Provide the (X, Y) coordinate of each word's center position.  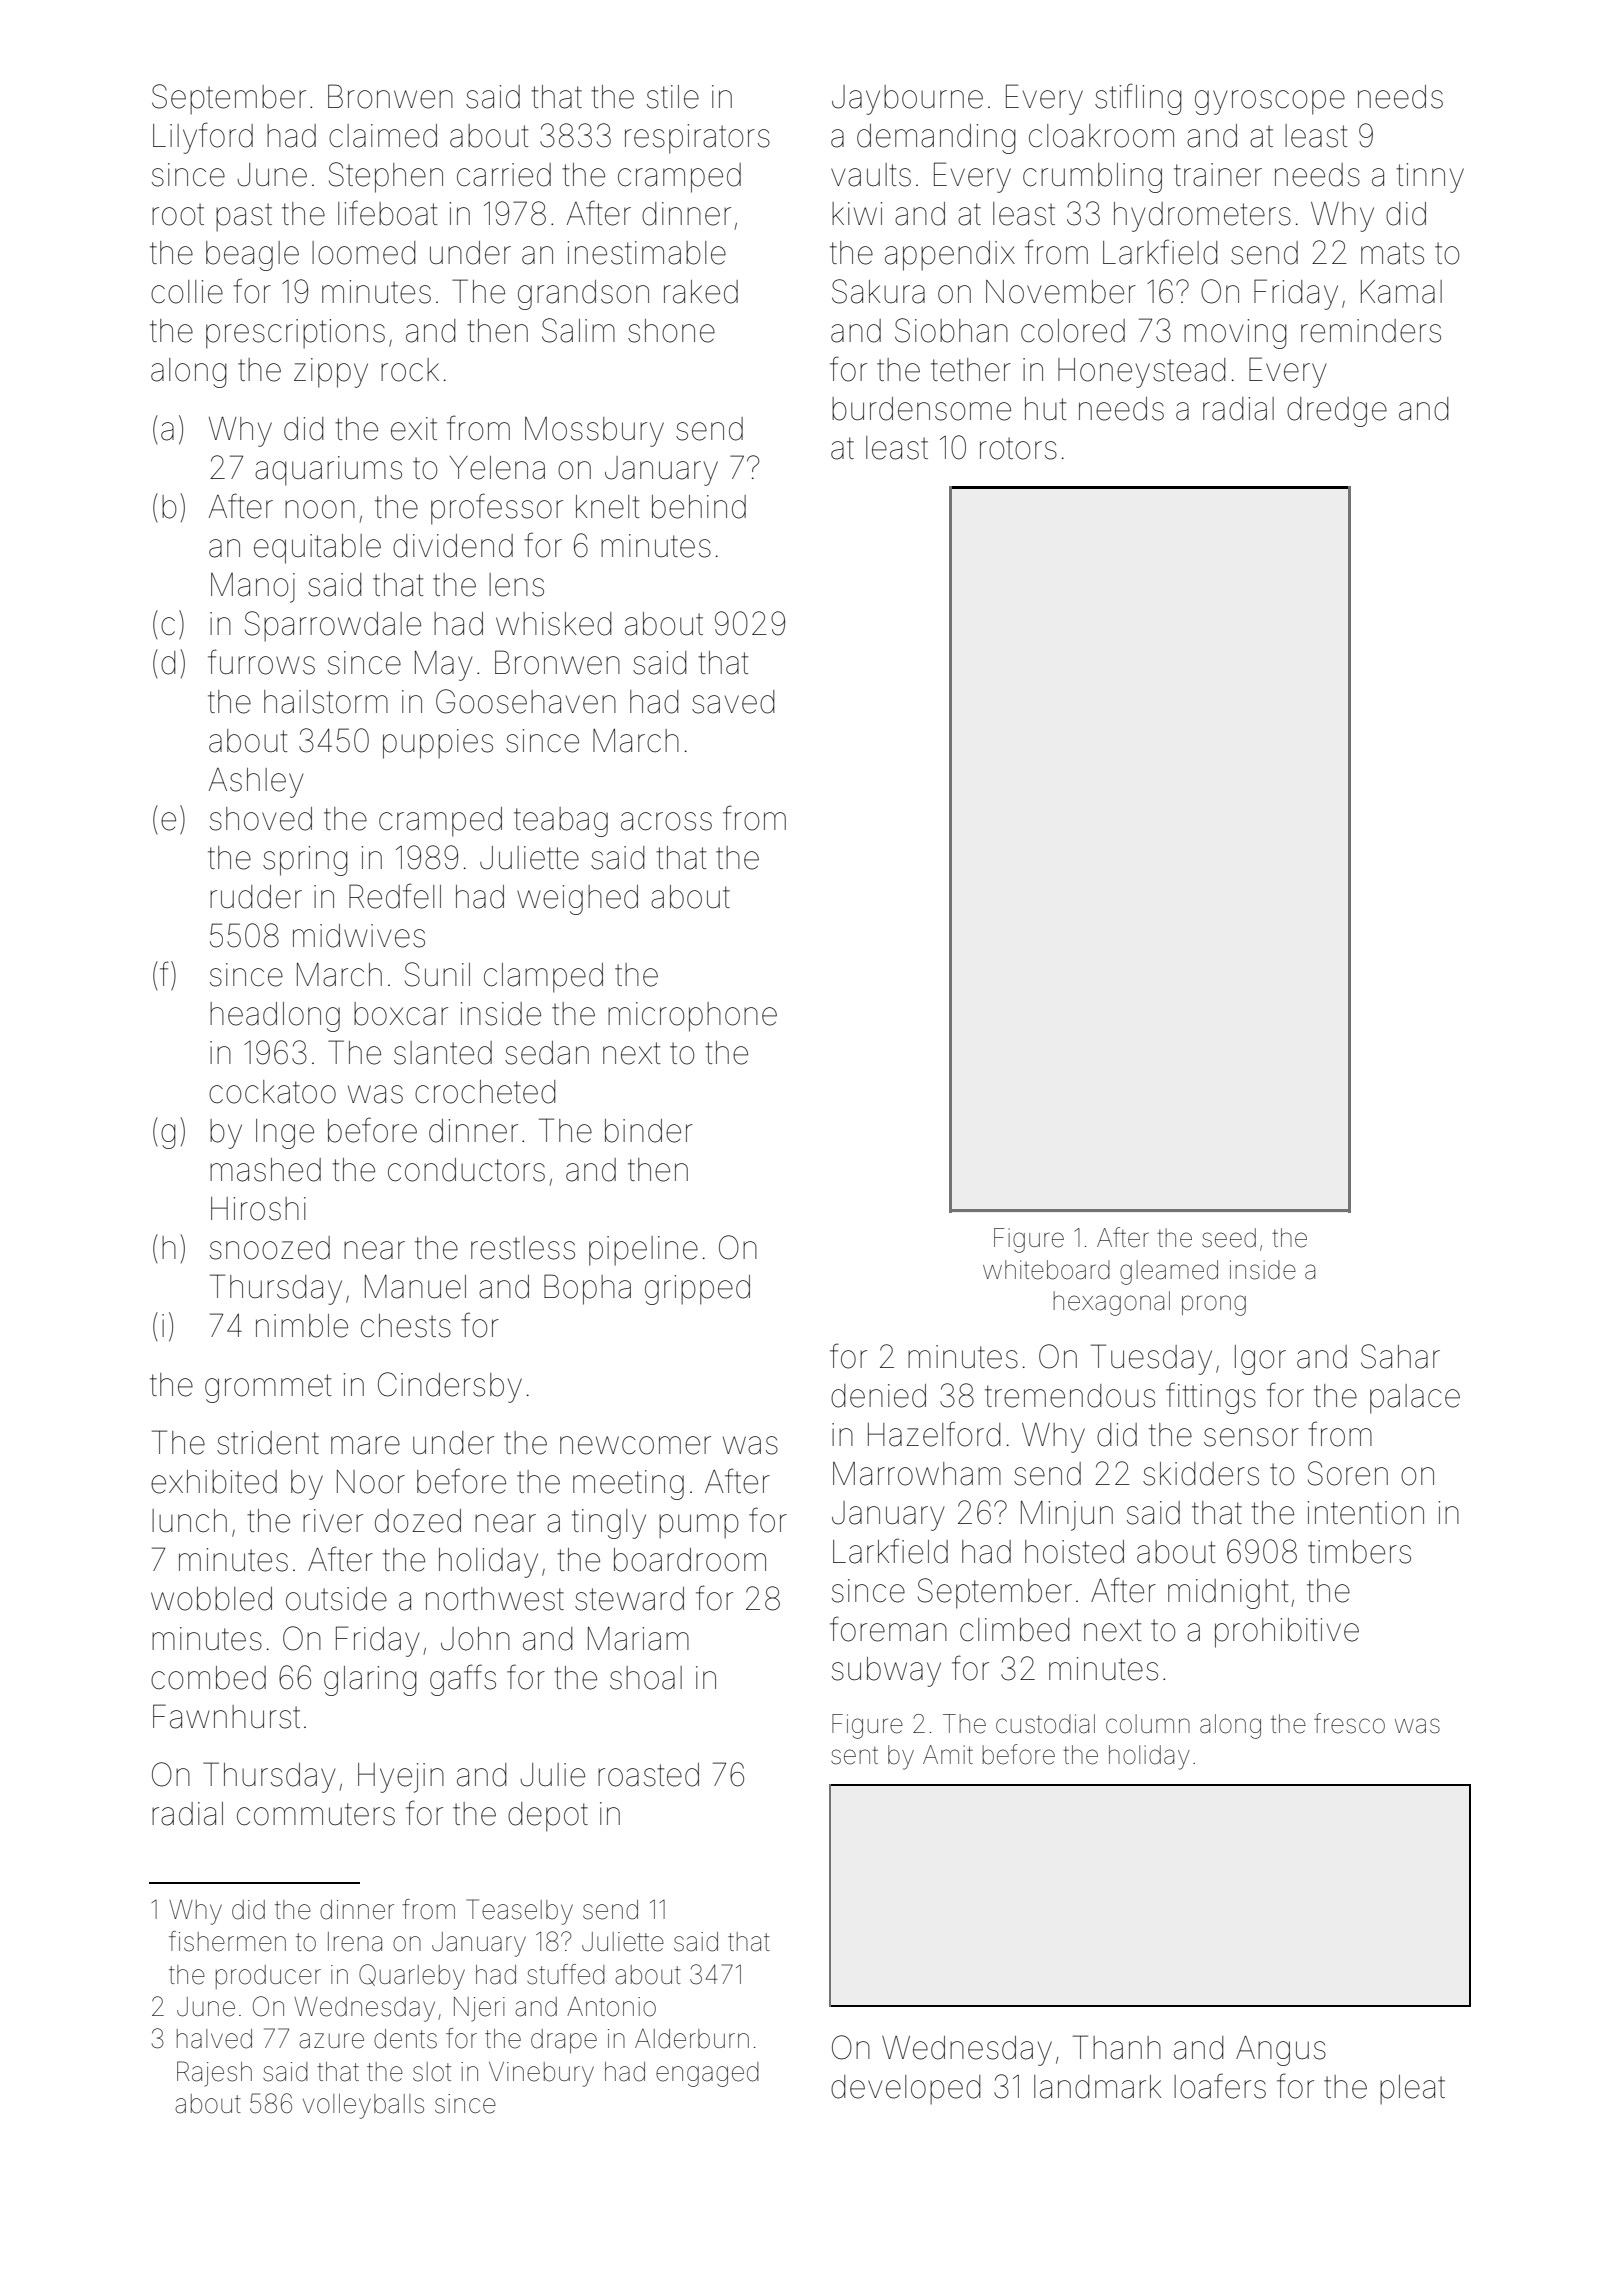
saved (733, 702)
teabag (561, 822)
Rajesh (214, 2074)
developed (905, 2090)
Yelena (497, 468)
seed (1229, 1238)
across (666, 821)
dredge (1337, 412)
